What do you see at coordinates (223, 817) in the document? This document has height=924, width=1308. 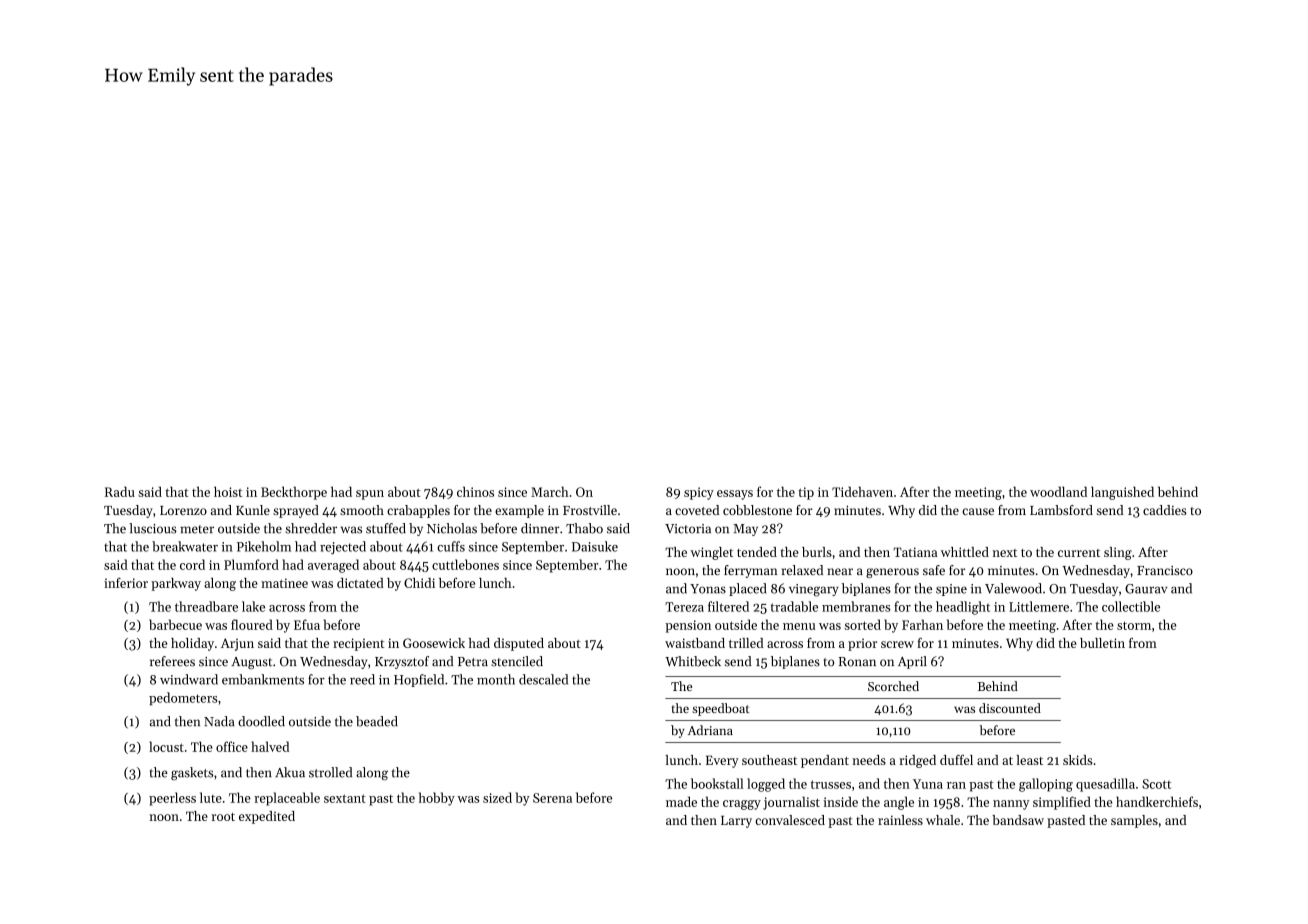 I see `root` at bounding box center [223, 817].
